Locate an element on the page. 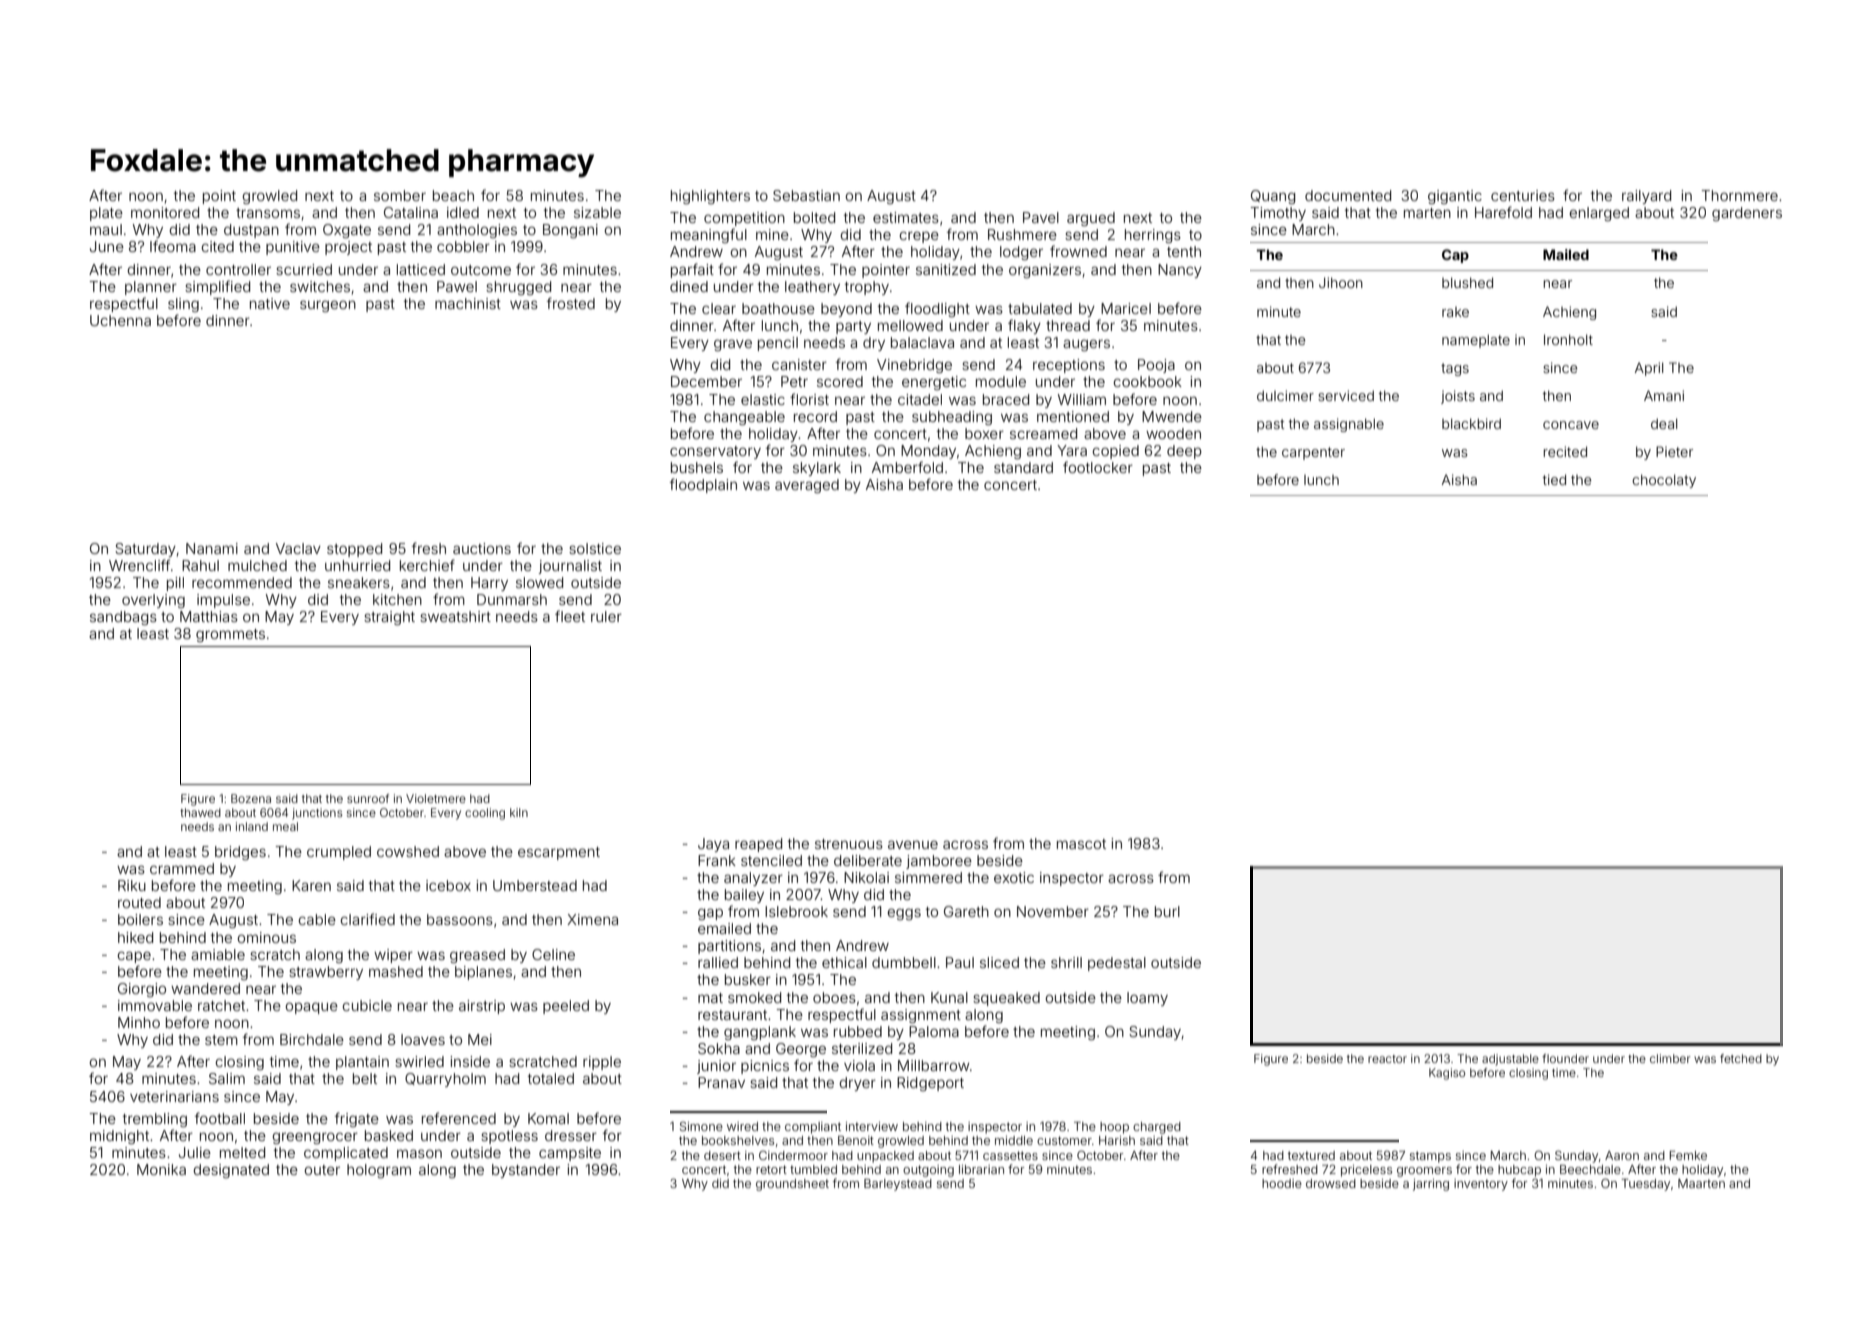 The height and width of the image is (1323, 1872). strenuous is located at coordinates (849, 844).
